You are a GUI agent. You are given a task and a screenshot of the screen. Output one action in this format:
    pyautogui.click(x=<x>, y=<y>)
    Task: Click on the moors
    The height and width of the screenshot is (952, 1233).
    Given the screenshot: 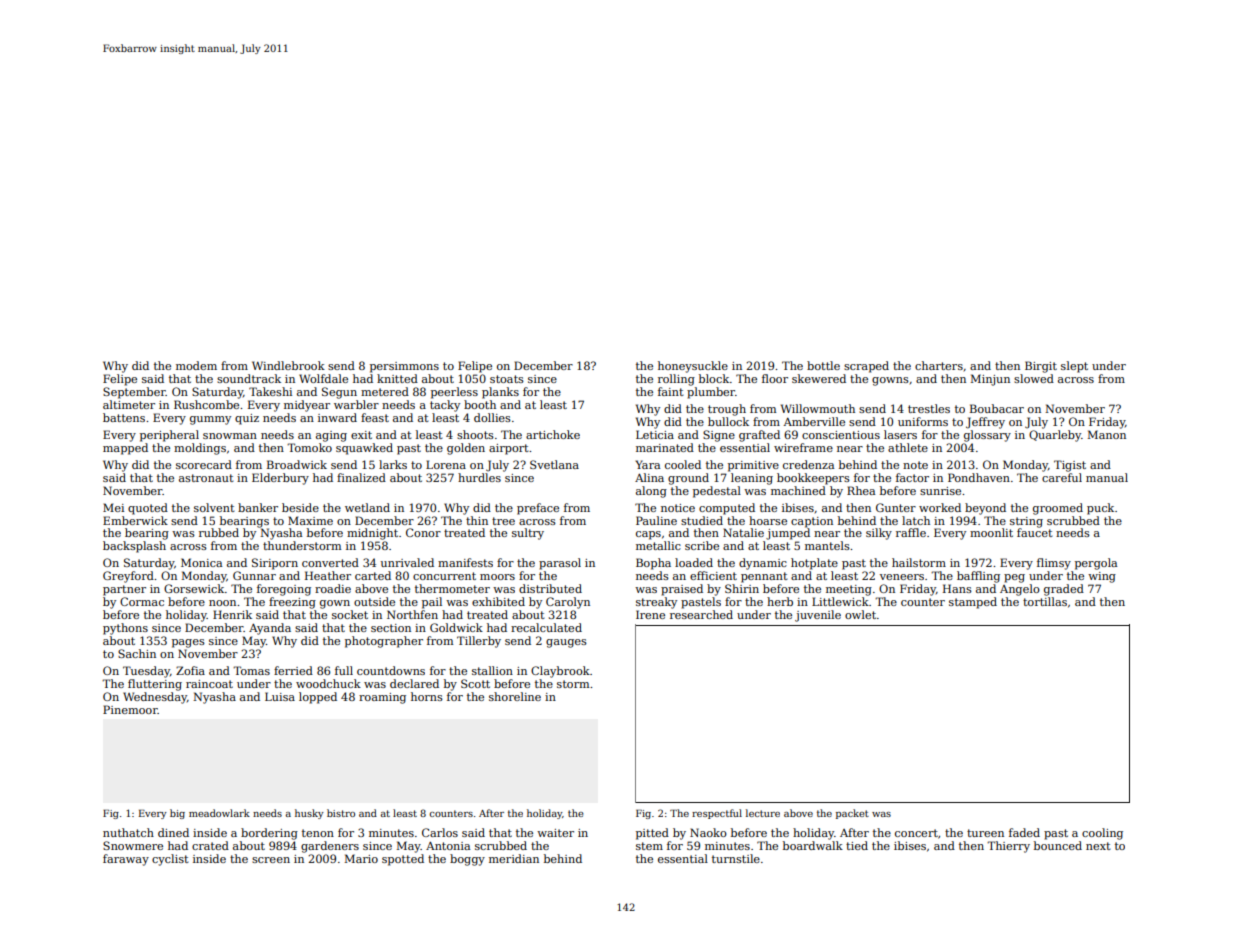 What is the action you would take?
    pyautogui.click(x=497, y=577)
